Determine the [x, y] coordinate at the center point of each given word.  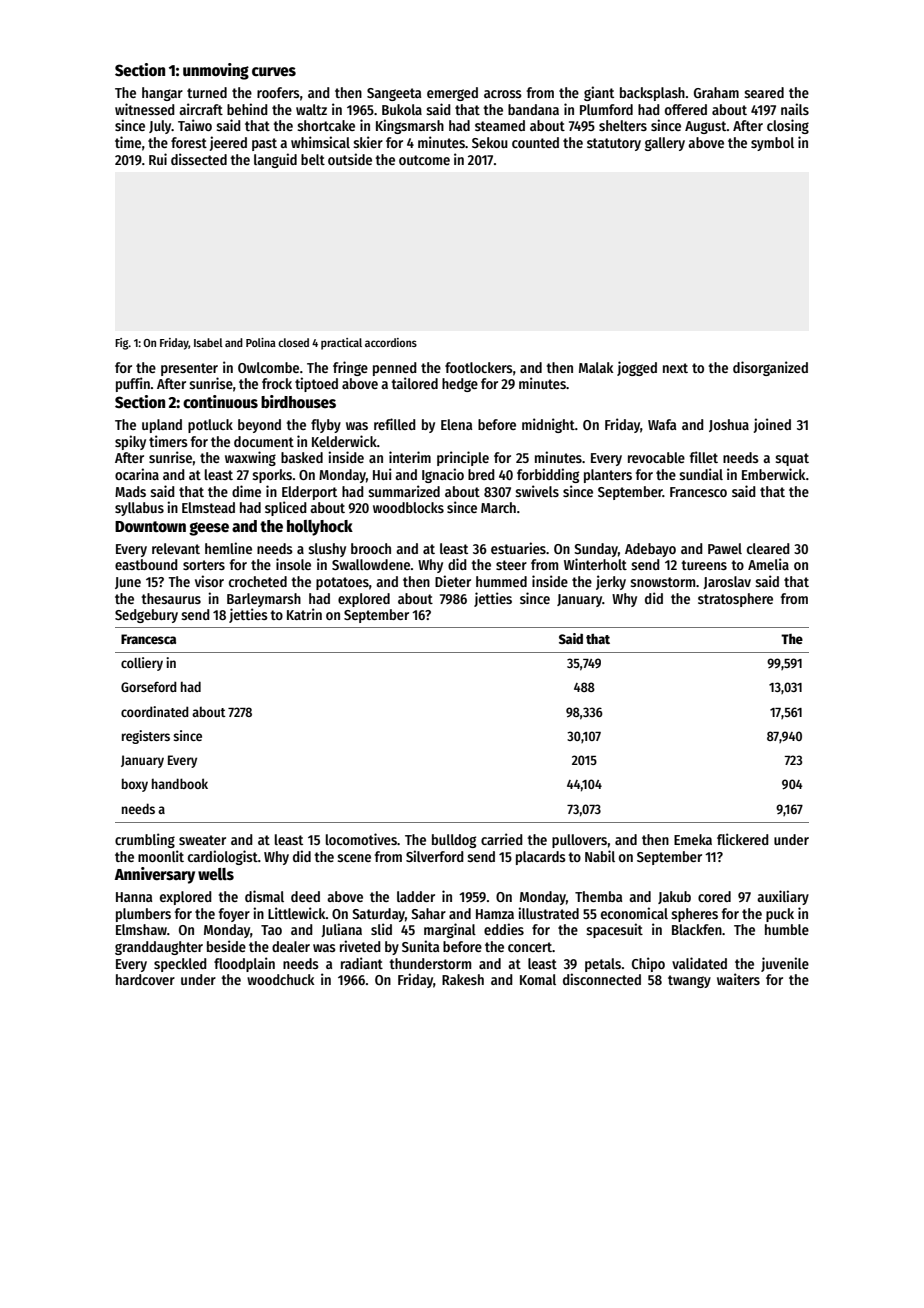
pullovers [579, 841]
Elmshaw [141, 929]
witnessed [145, 109]
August [706, 127]
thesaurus [171, 598]
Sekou [490, 142]
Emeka [693, 839]
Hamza [495, 914]
